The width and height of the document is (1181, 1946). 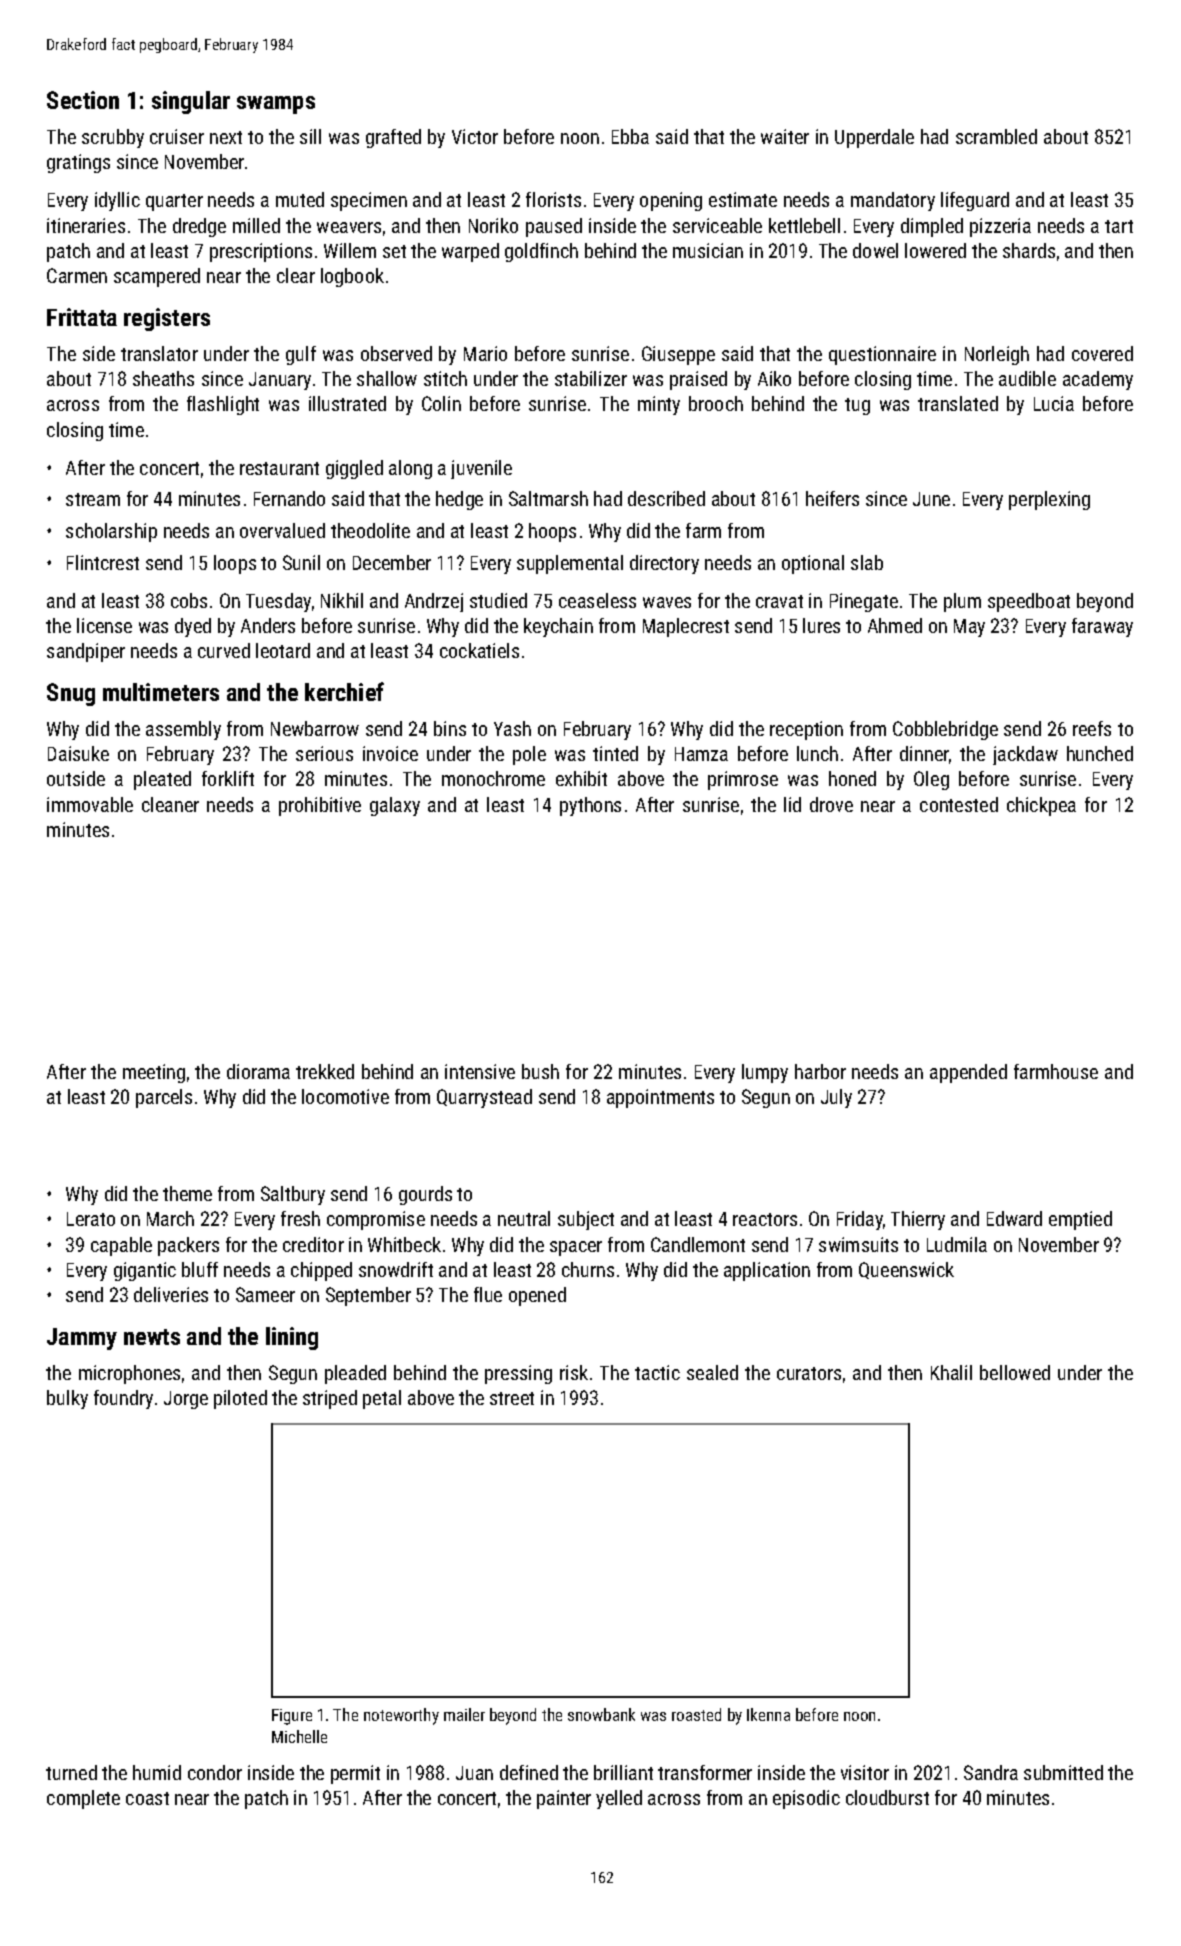 What do you see at coordinates (1063, 1772) in the document?
I see `submitted` at bounding box center [1063, 1772].
